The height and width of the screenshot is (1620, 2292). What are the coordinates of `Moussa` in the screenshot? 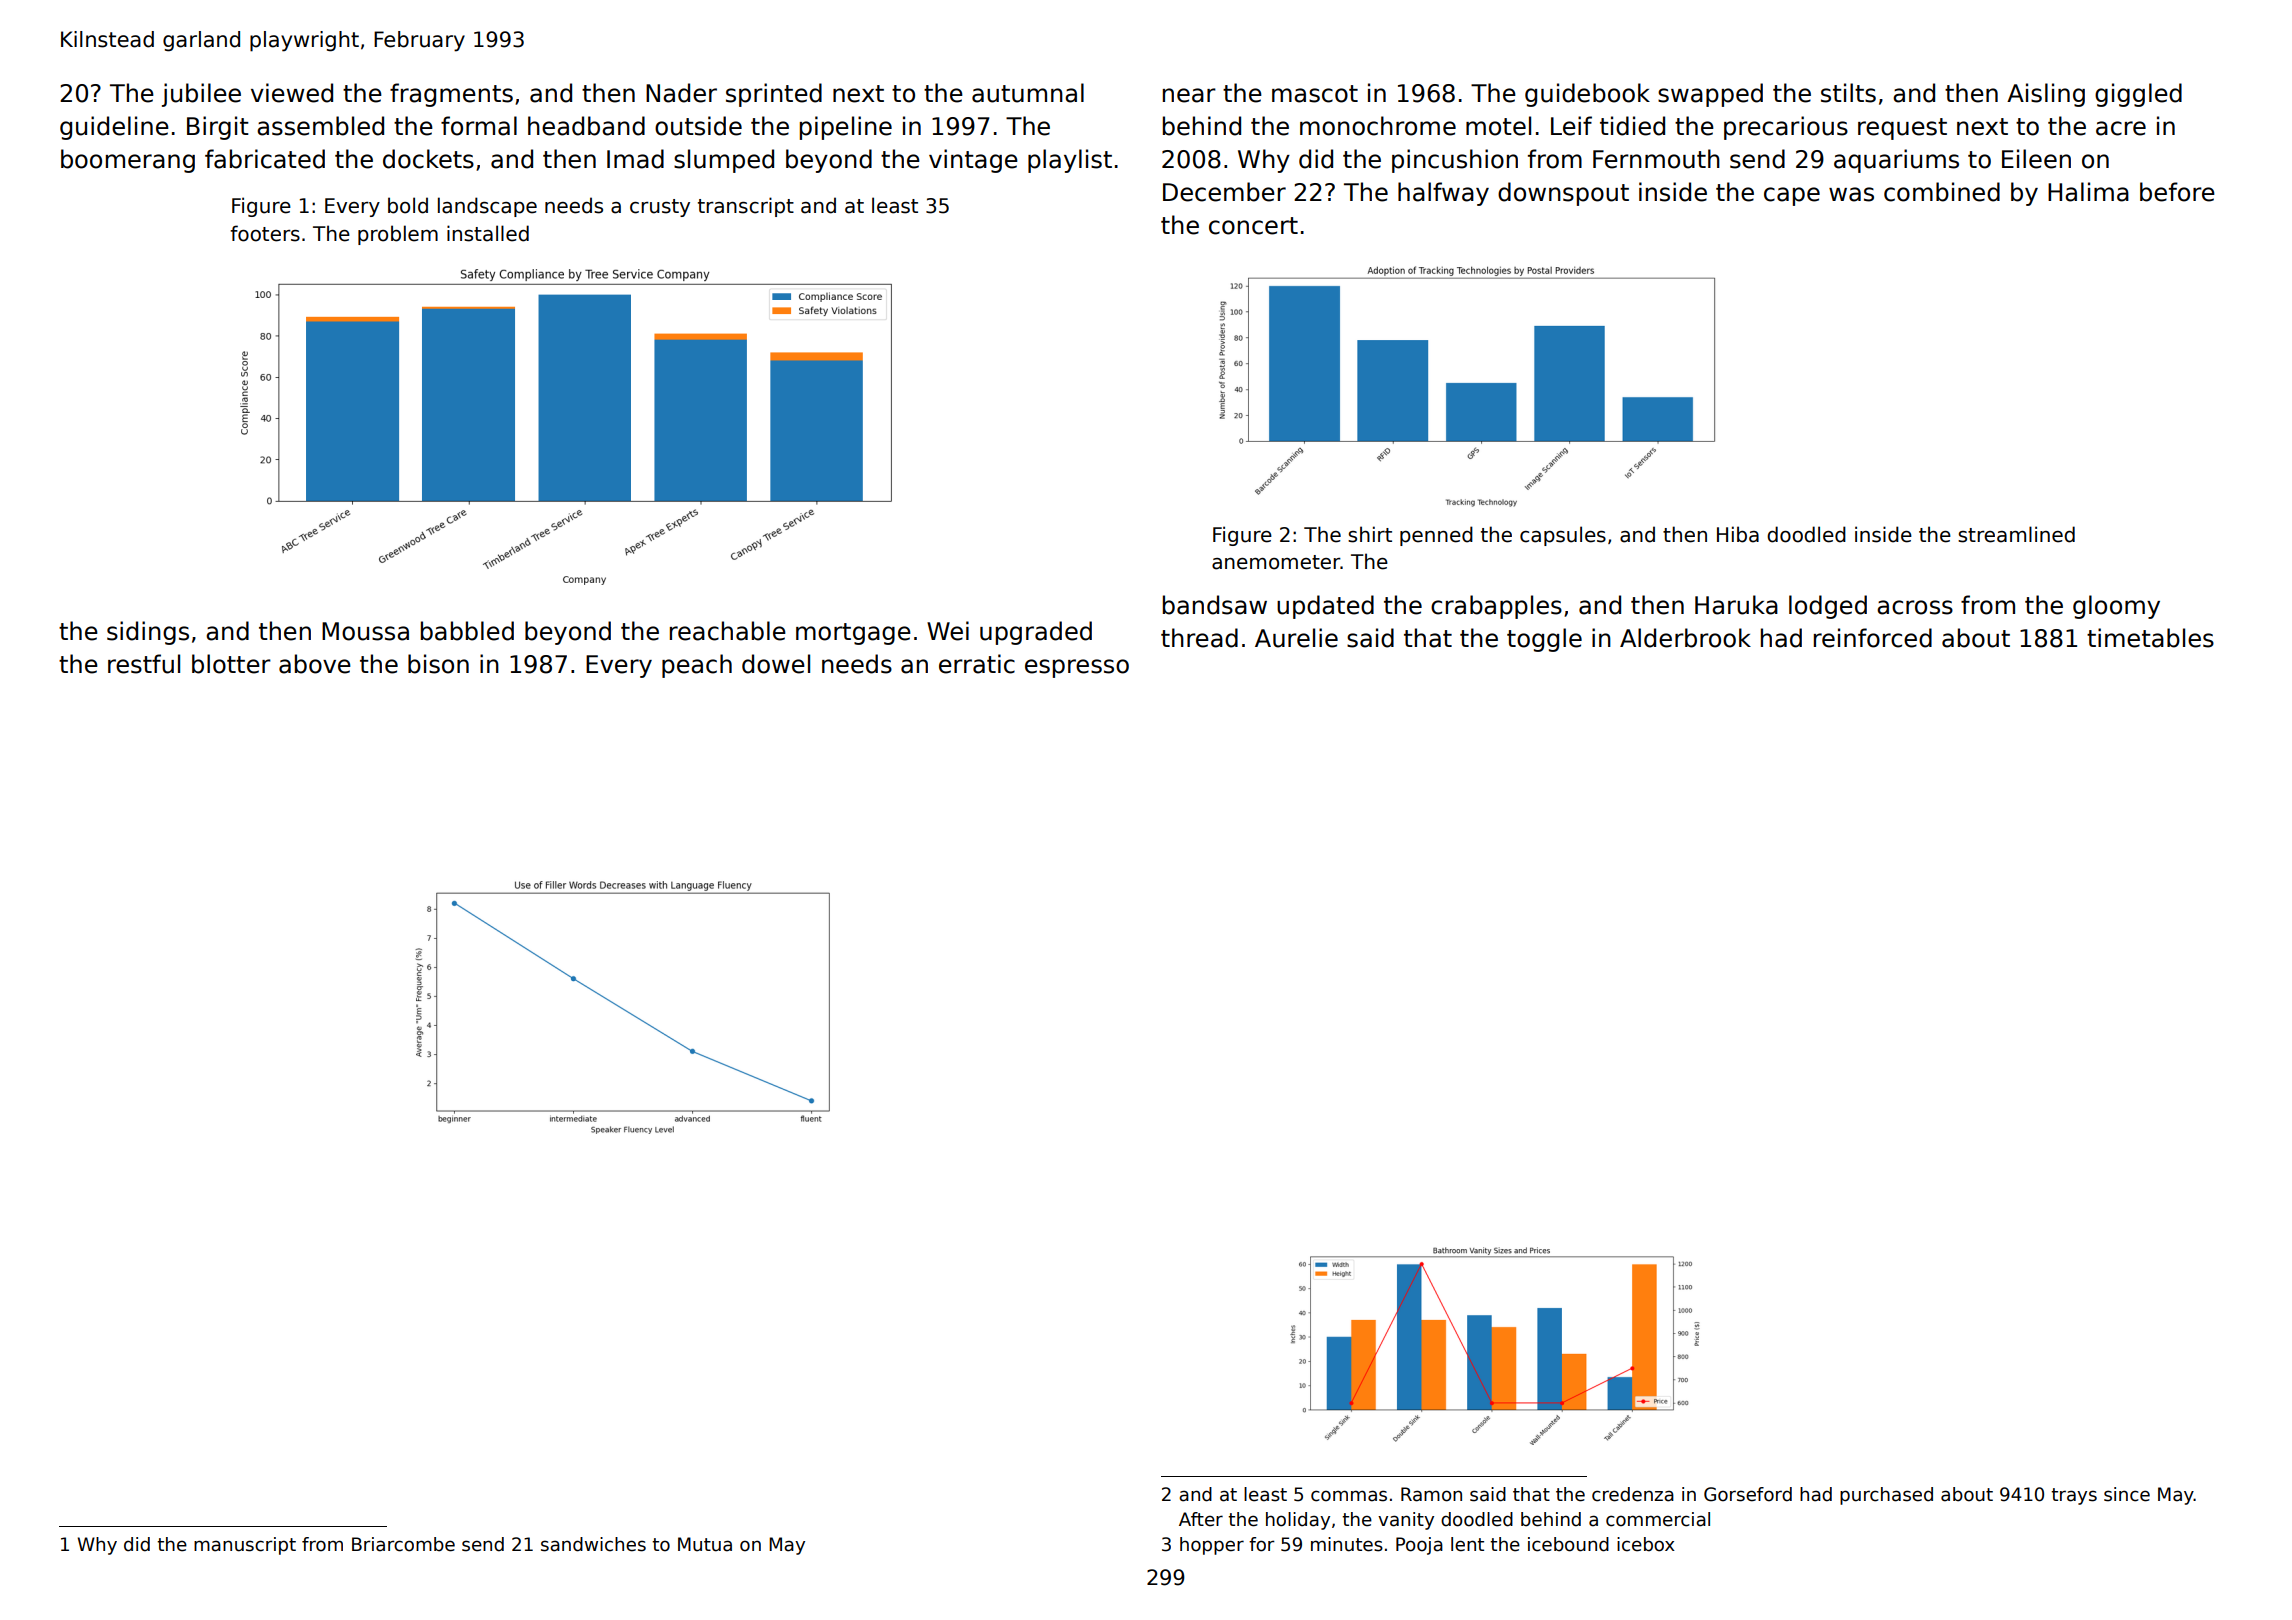 It's located at (365, 631).
